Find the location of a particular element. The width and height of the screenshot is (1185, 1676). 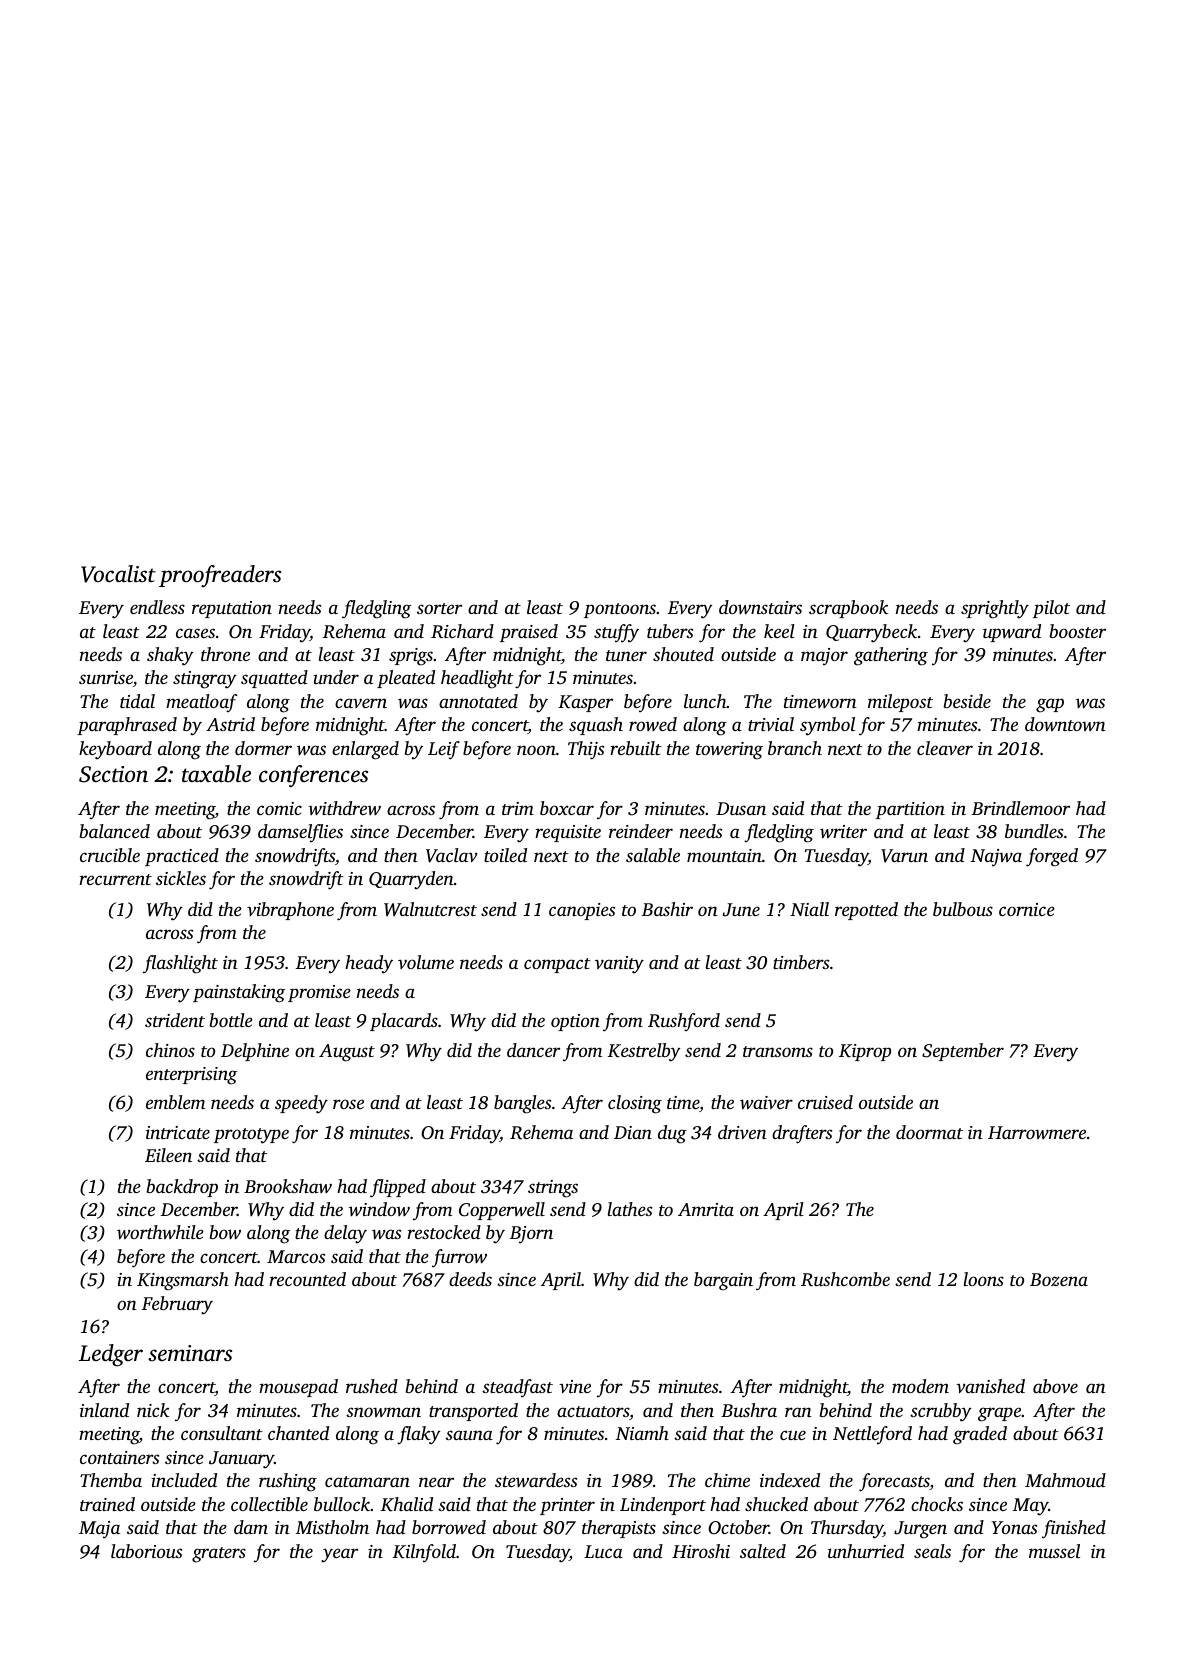

Vocalist is located at coordinates (118, 574).
